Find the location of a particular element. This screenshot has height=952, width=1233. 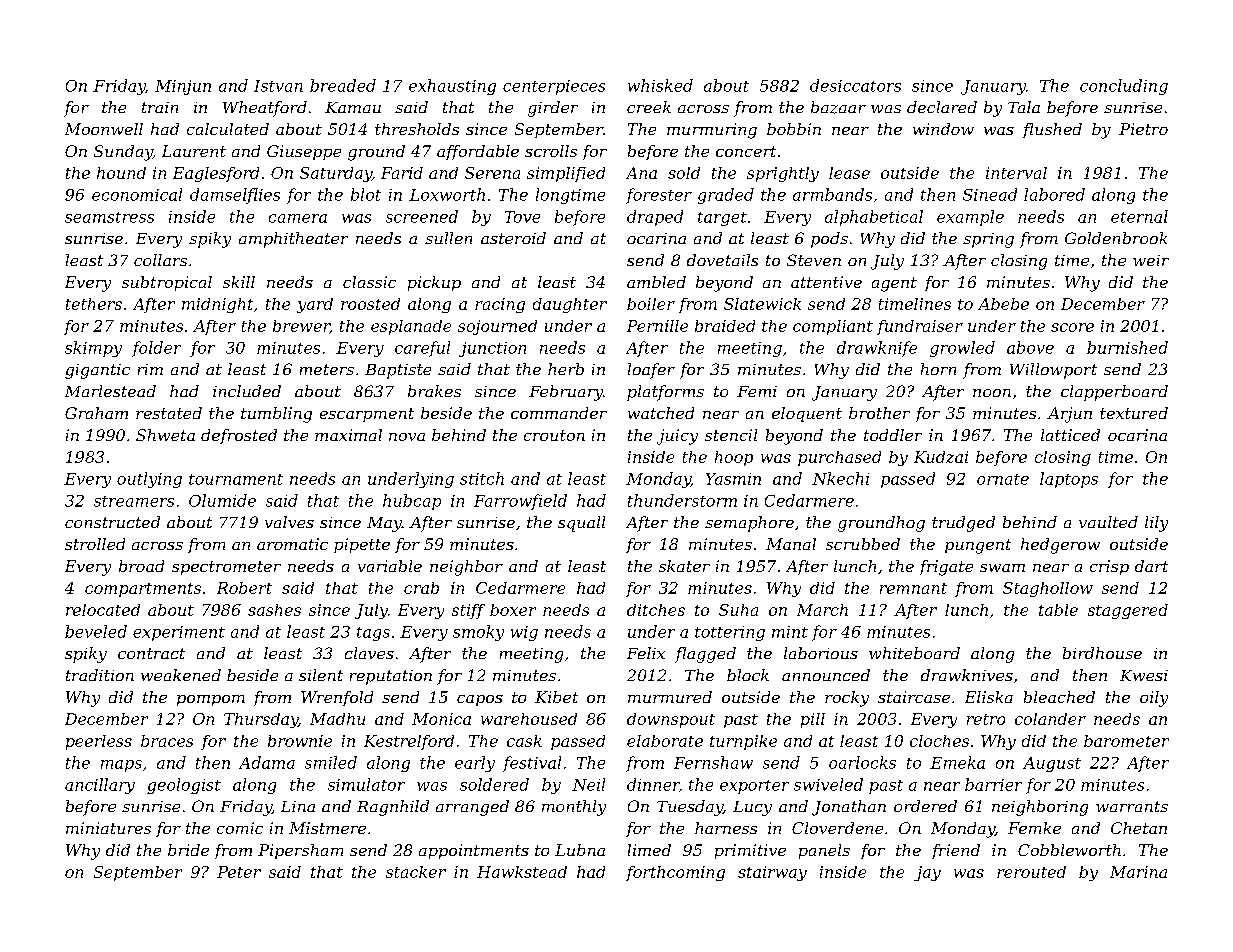

Manal is located at coordinates (791, 544).
